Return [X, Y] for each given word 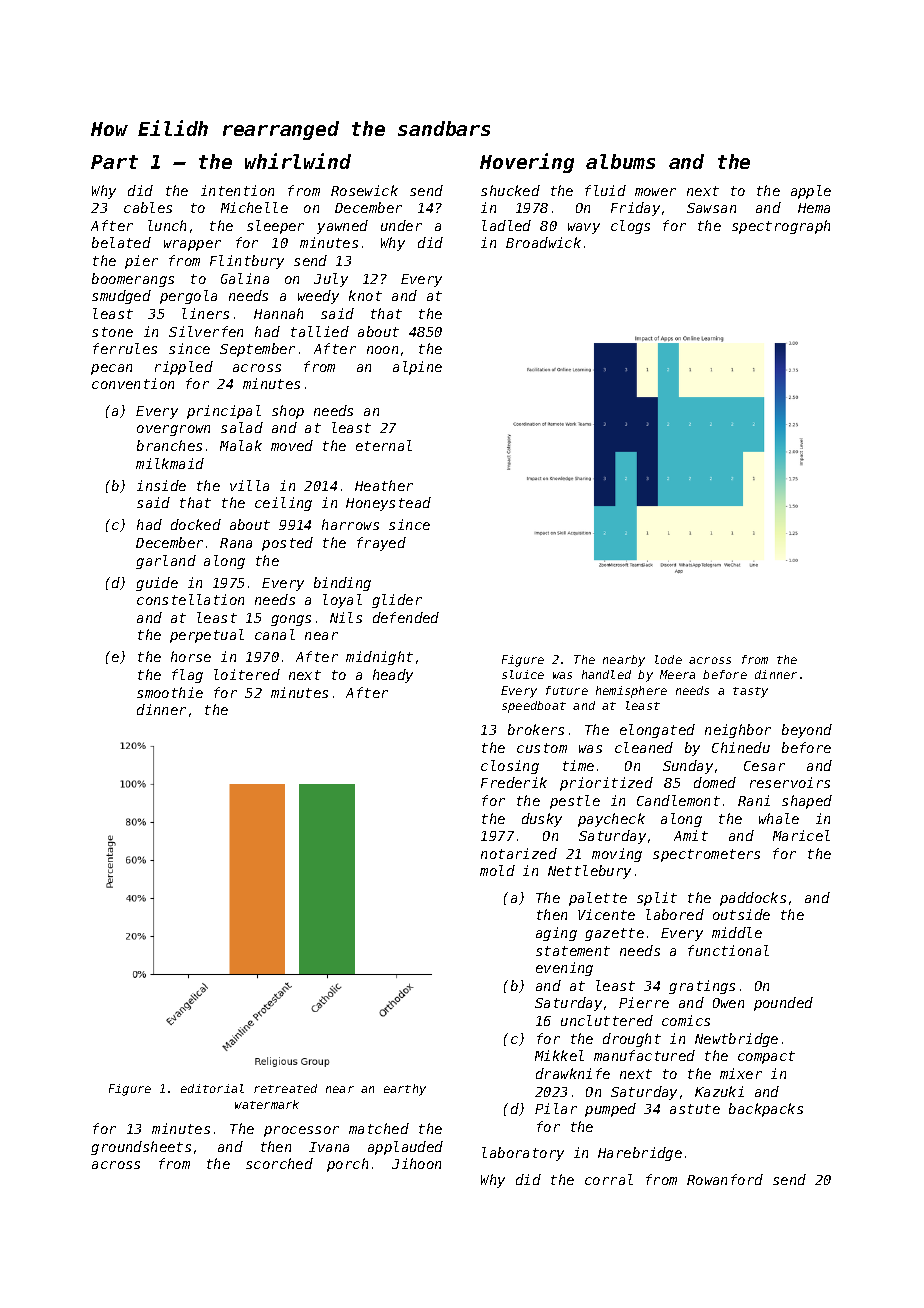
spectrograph [781, 227]
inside [161, 485]
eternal [384, 445]
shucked [510, 190]
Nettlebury [589, 872]
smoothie [170, 692]
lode [668, 659]
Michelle [254, 207]
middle [737, 932]
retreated [285, 1088]
